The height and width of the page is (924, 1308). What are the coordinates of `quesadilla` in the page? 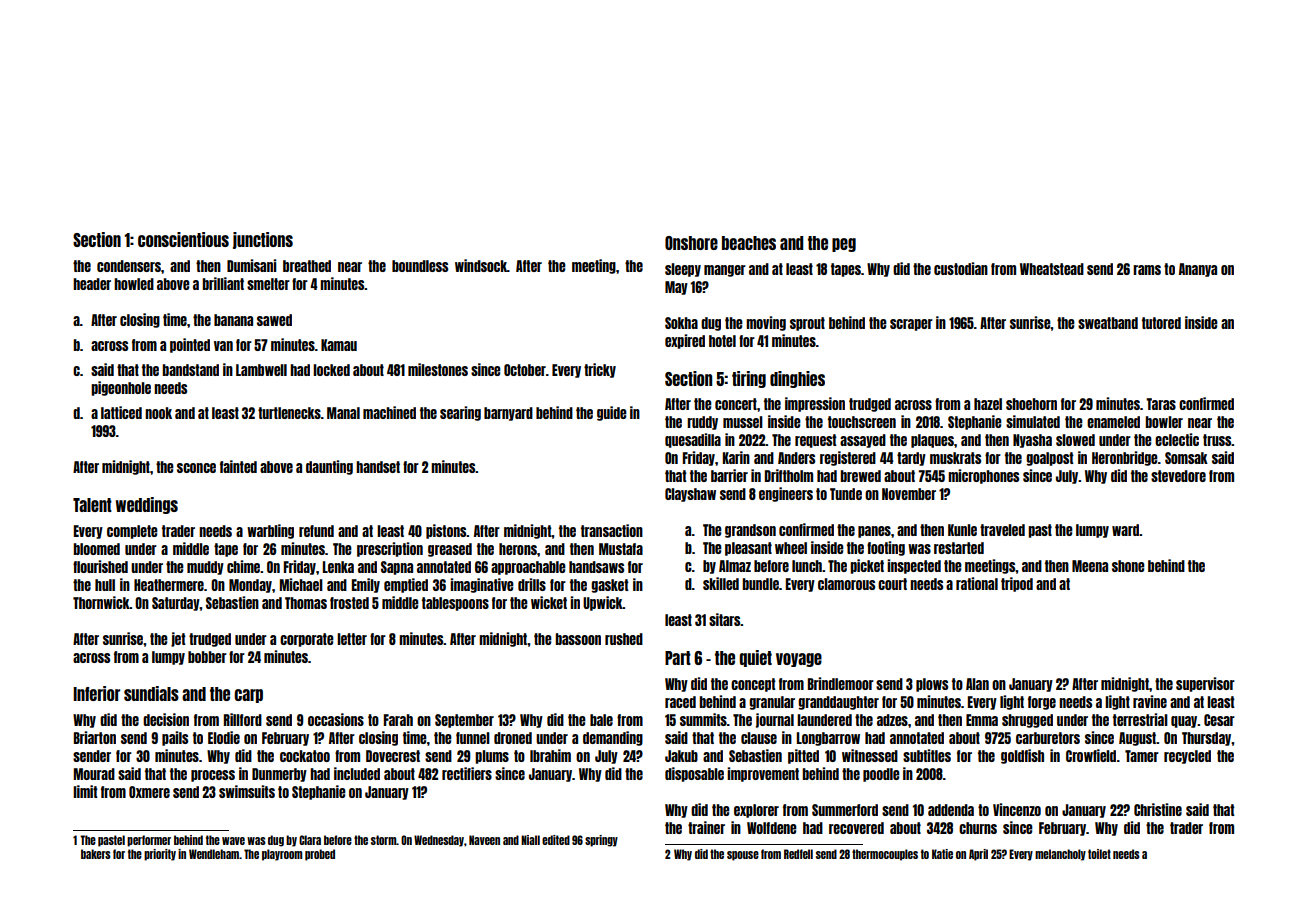 It's located at (693, 440).
